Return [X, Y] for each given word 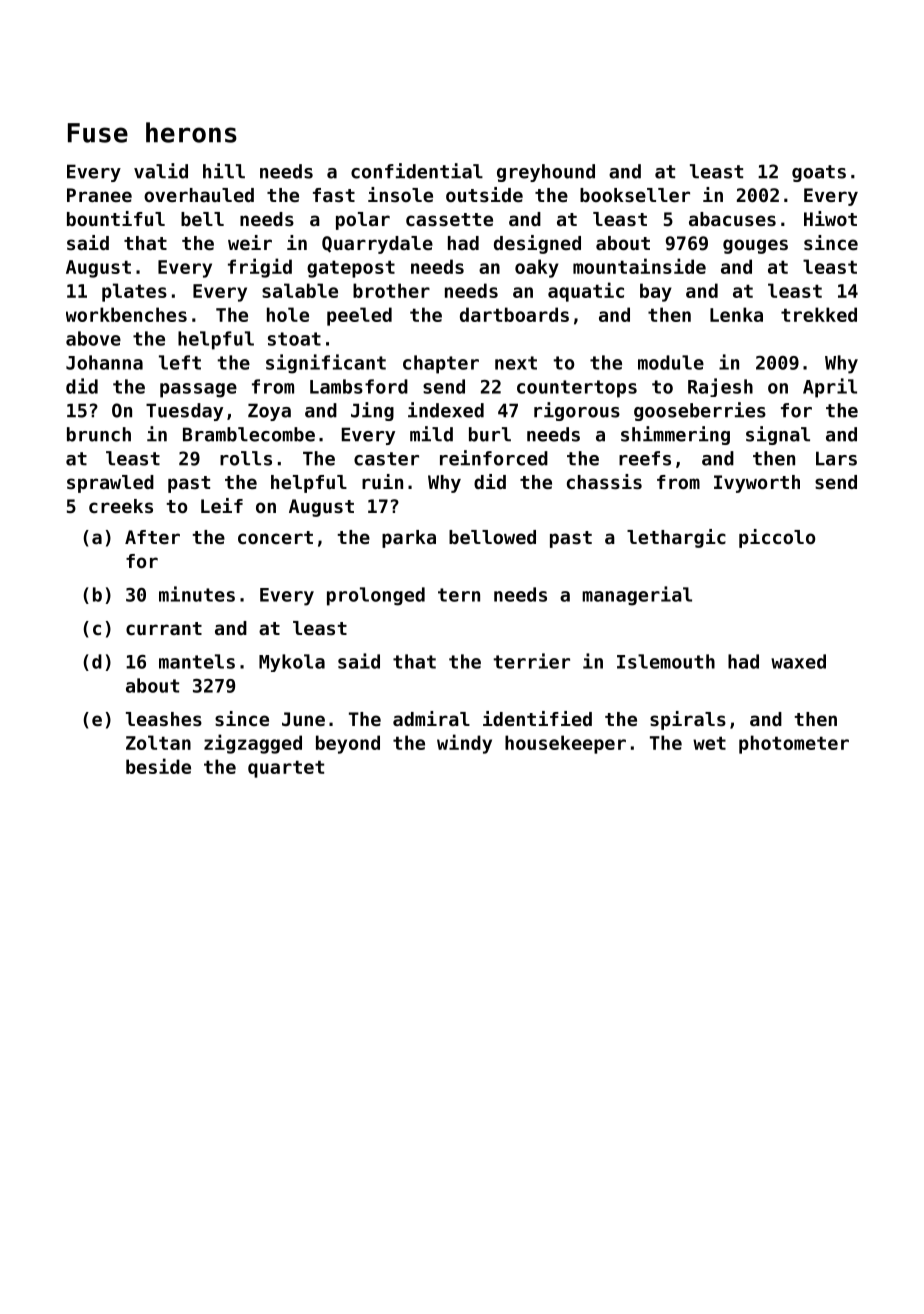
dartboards [514, 314]
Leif [222, 505]
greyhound [546, 173]
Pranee [99, 195]
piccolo [777, 538]
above [93, 338]
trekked [819, 314]
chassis [604, 482]
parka [409, 539]
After [152, 537]
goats [819, 173]
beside [158, 766]
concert [275, 537]
